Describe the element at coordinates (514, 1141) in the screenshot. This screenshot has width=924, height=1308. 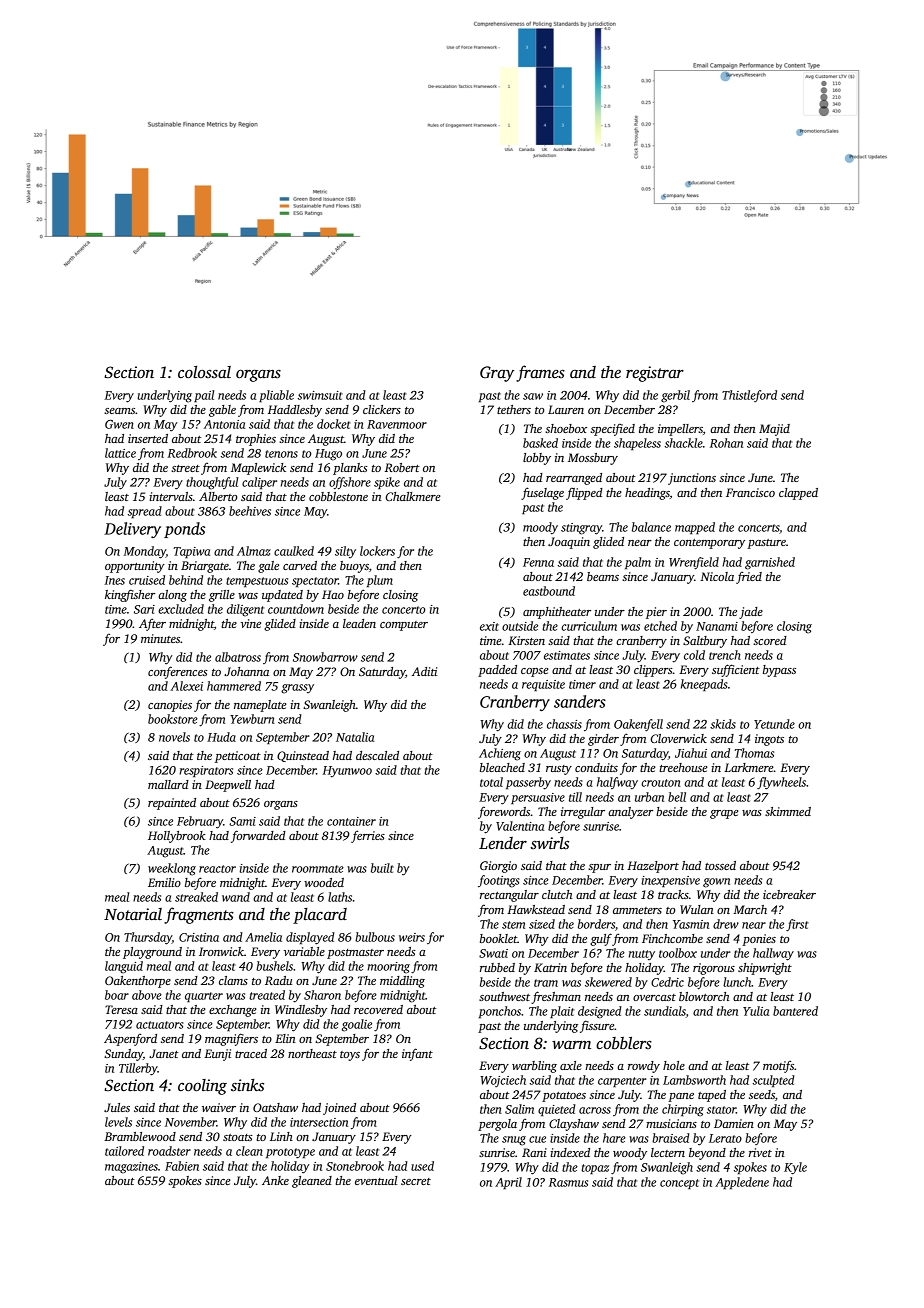
I see `snug` at that location.
